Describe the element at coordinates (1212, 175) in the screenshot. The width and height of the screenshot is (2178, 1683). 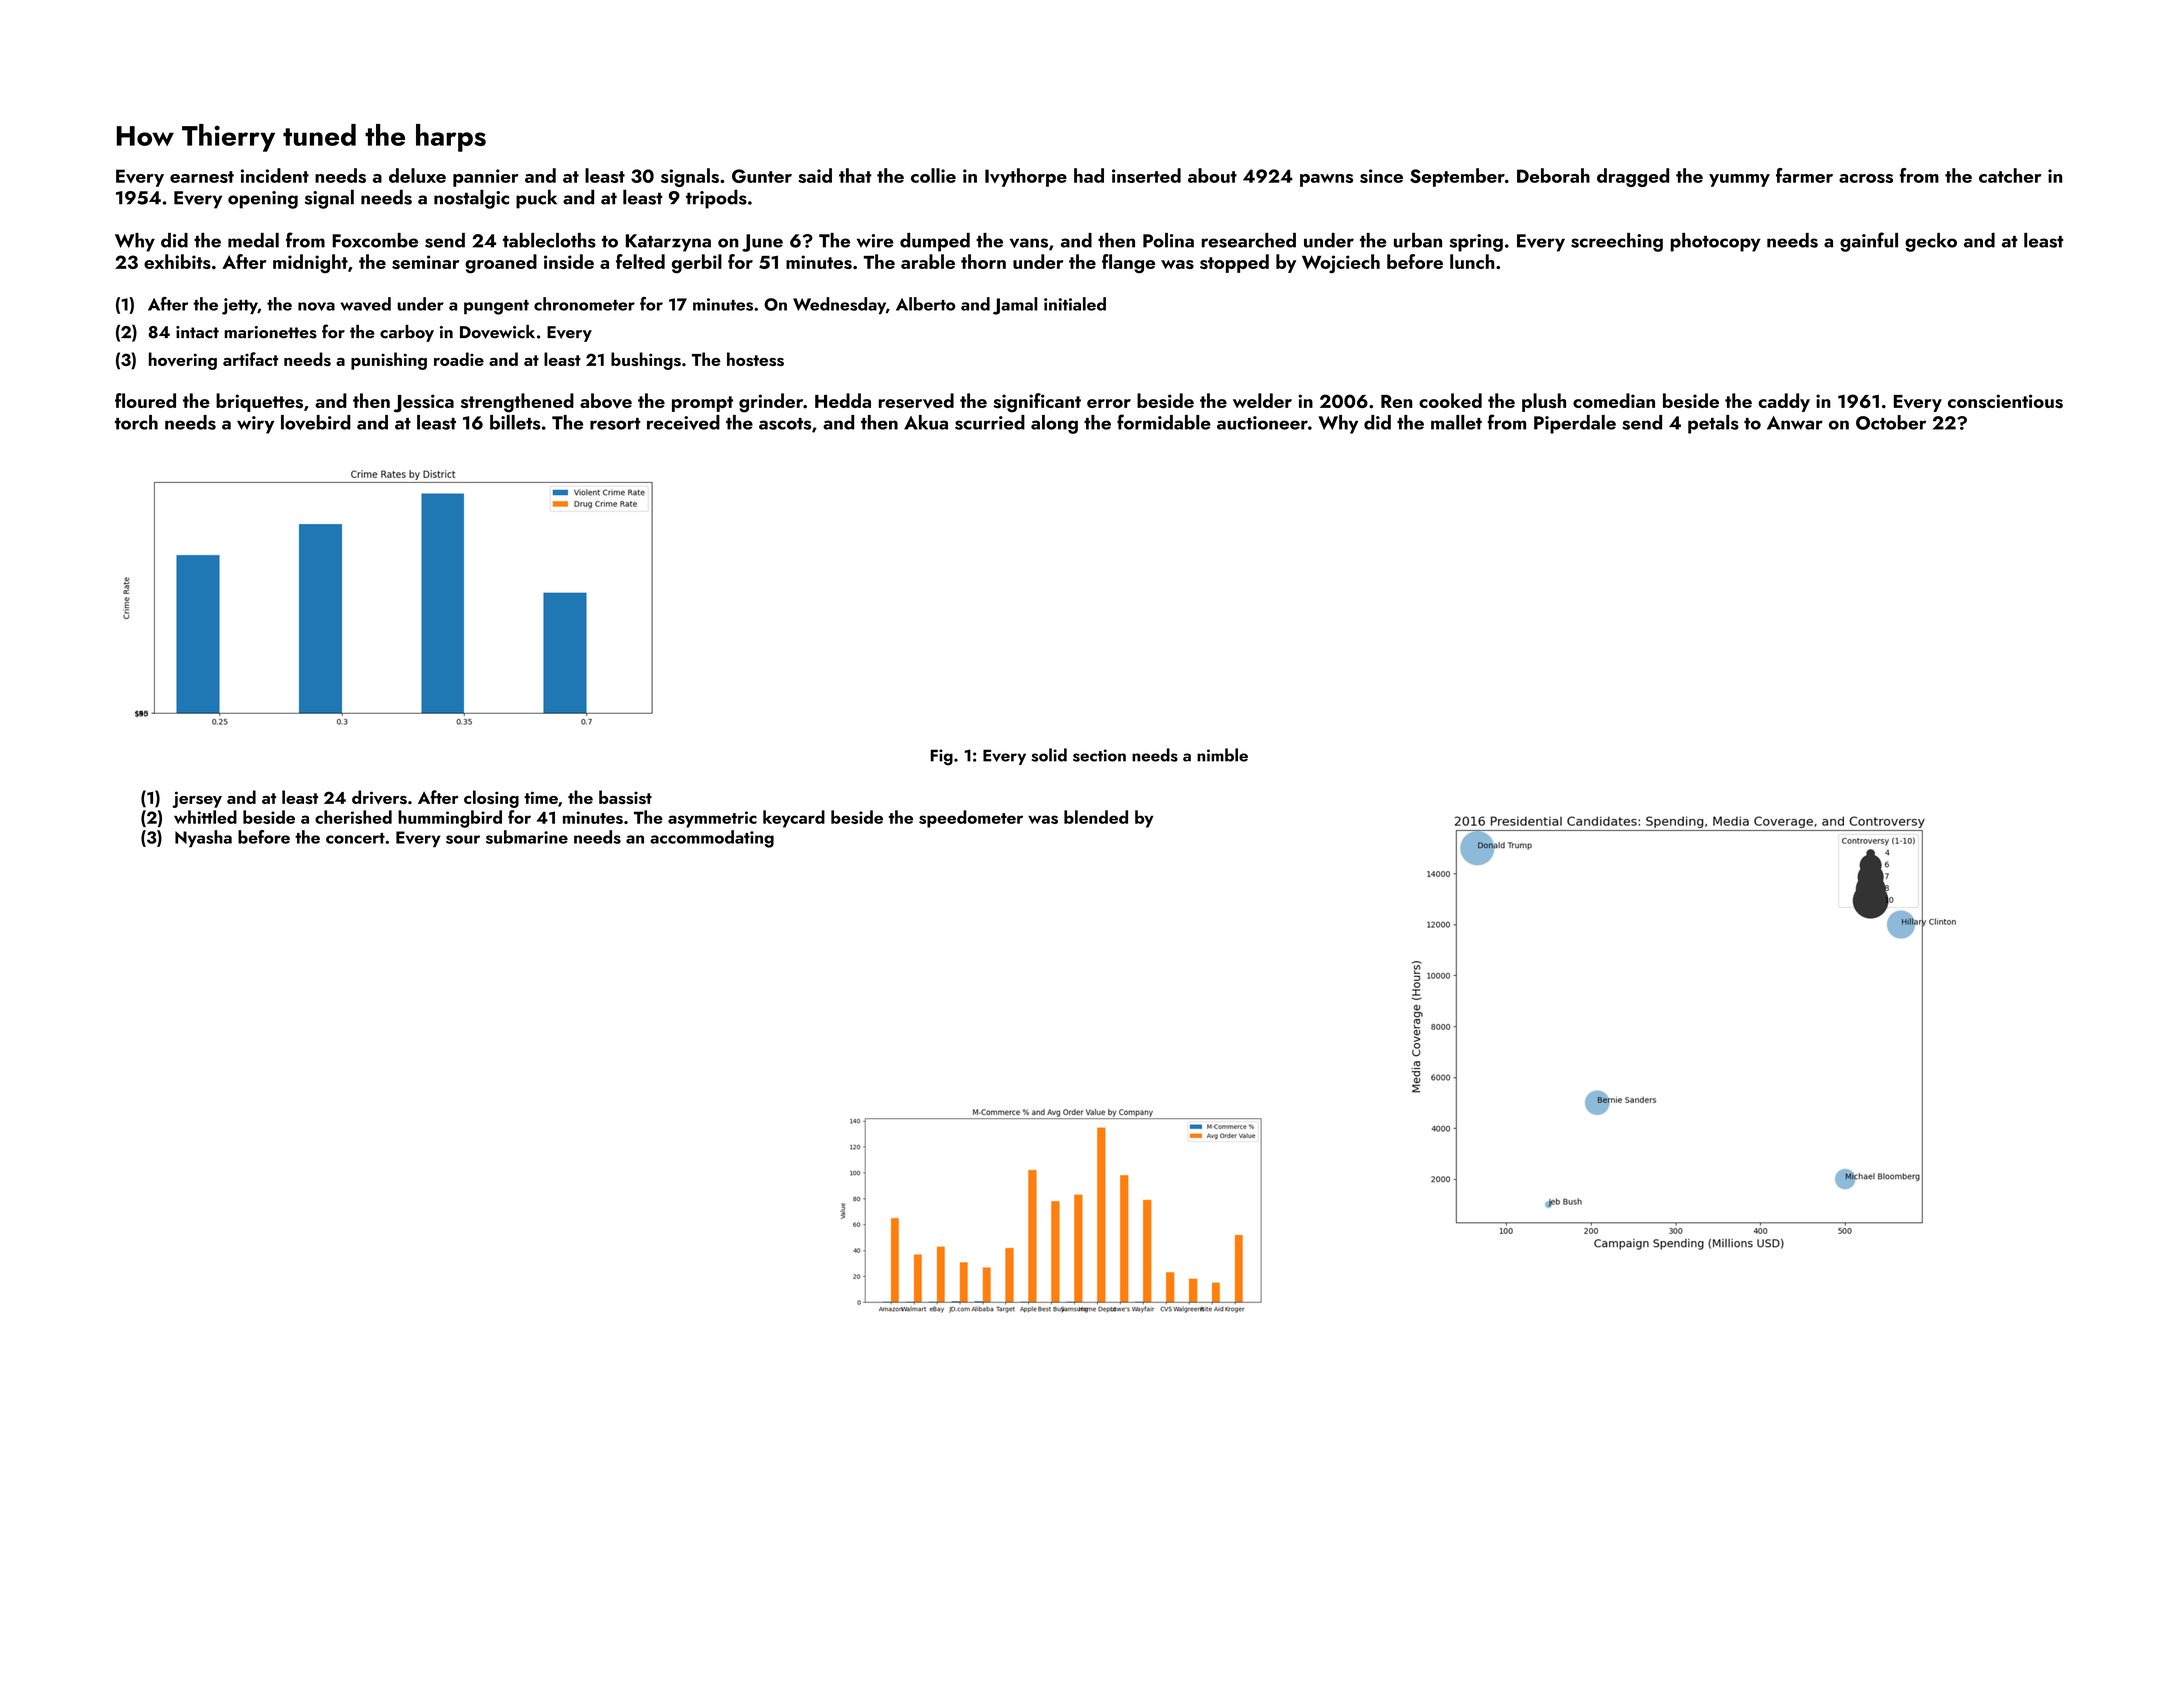
I see `about` at that location.
